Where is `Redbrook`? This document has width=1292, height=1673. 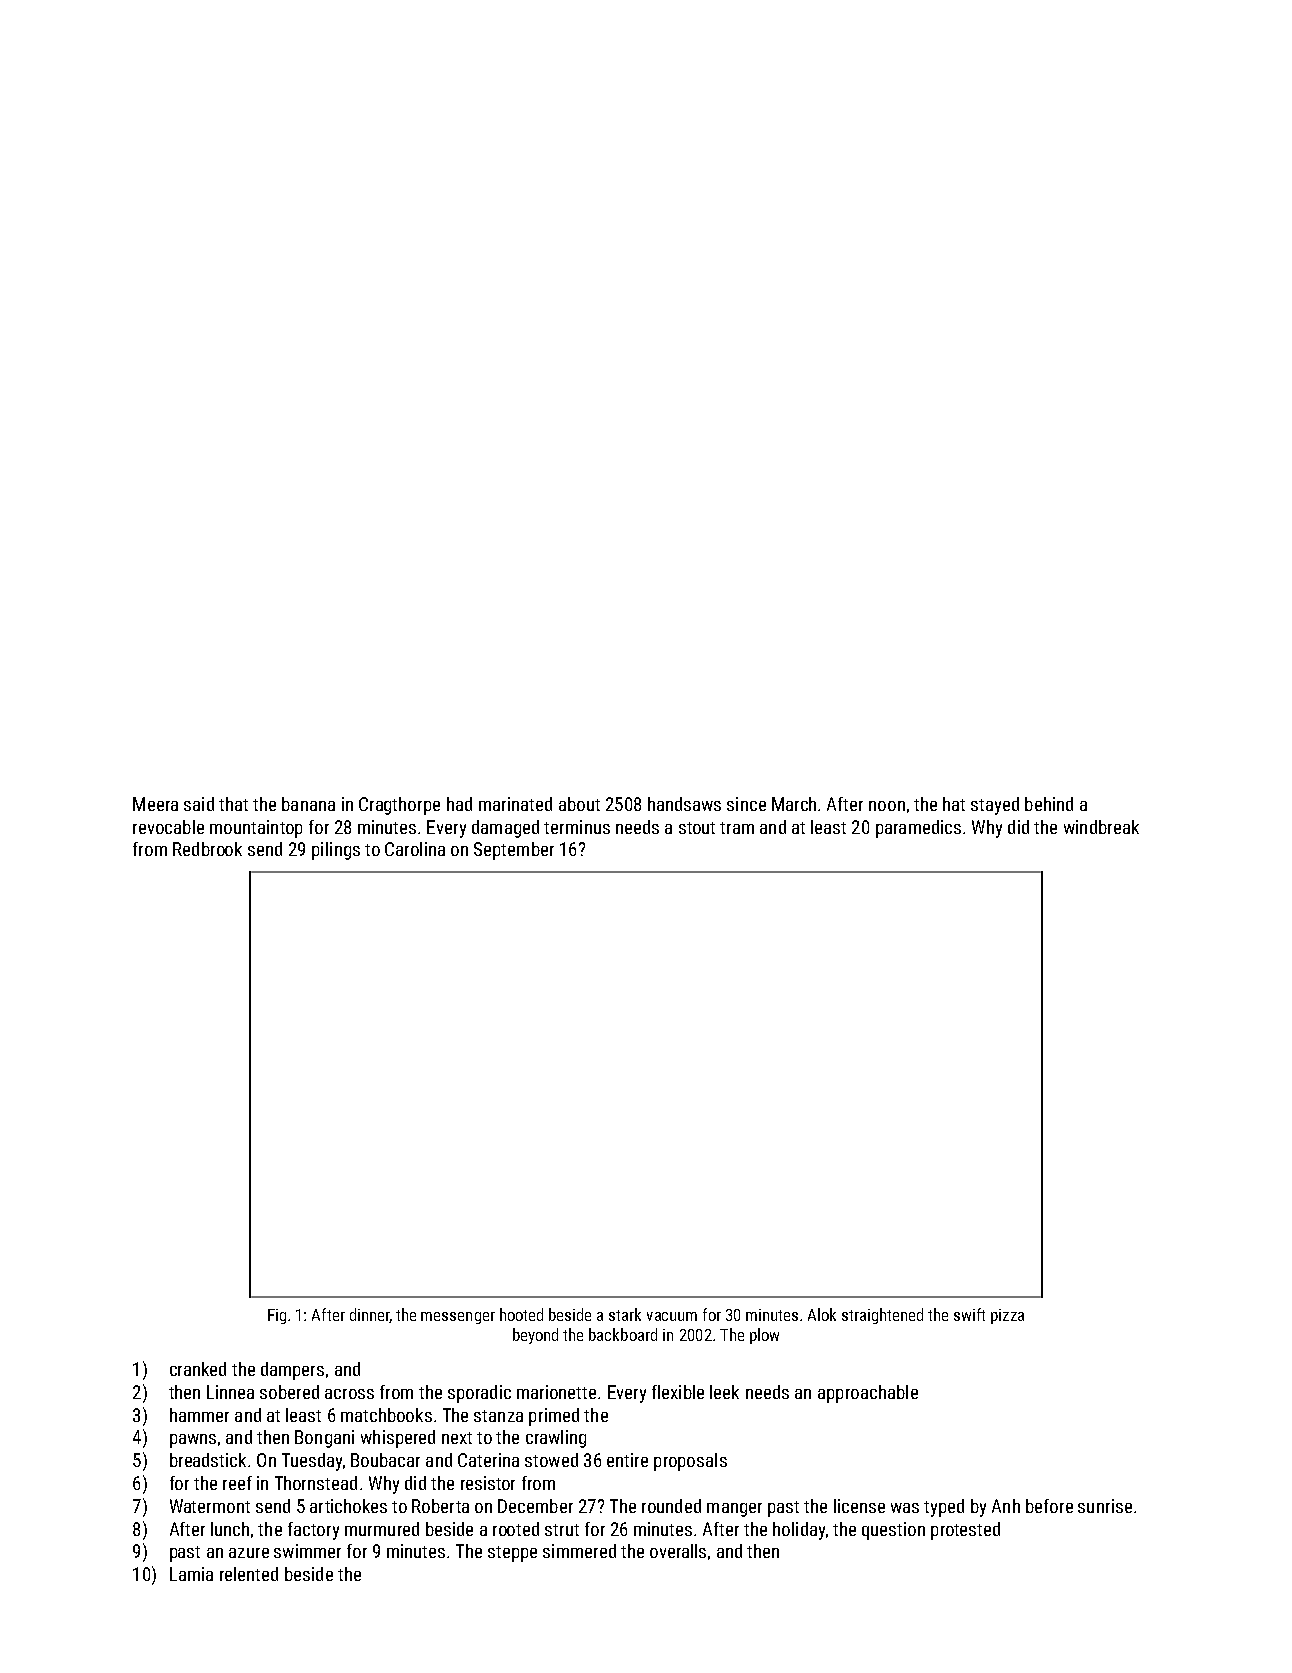
Redbrook is located at coordinates (207, 849).
